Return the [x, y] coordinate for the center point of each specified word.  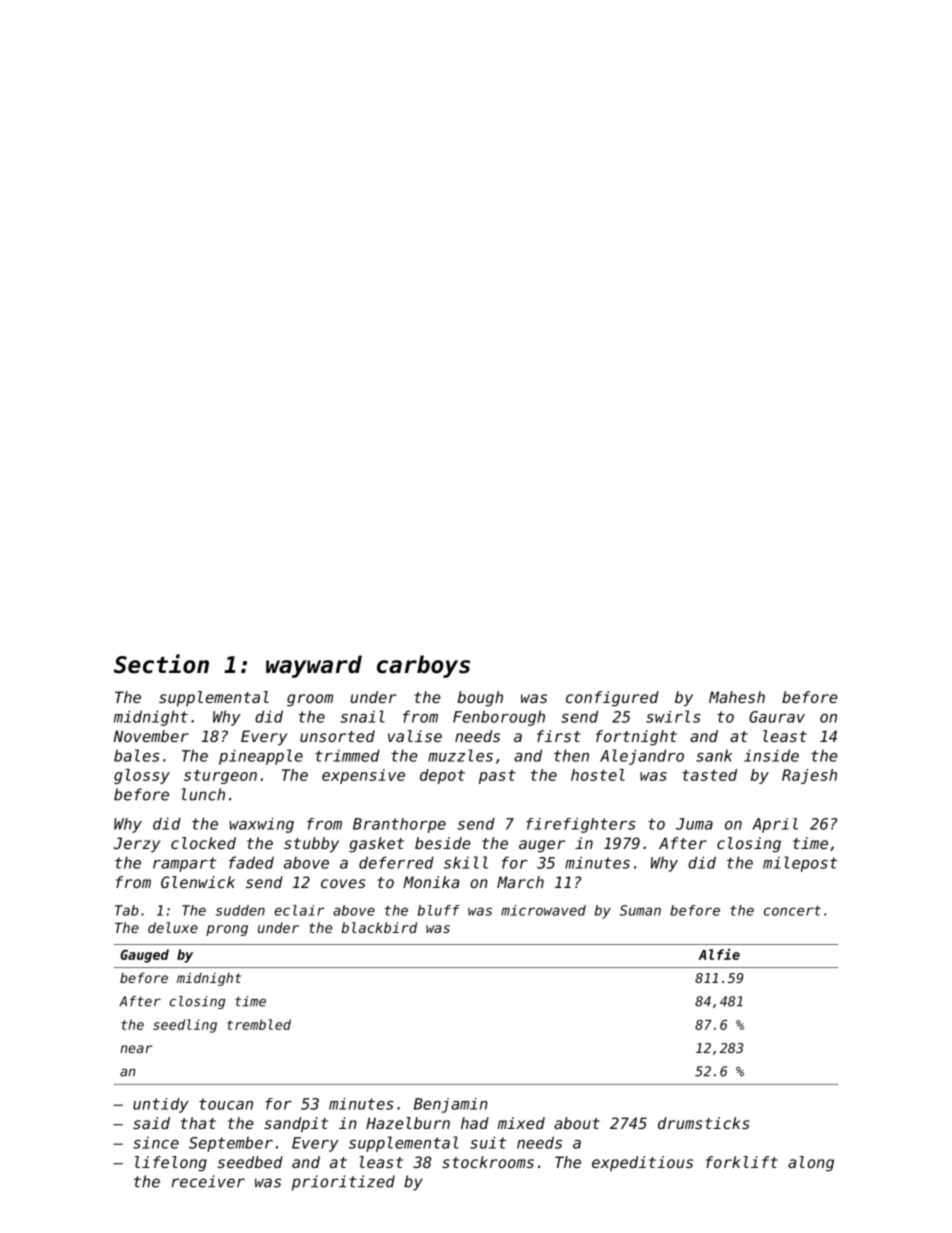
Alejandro [642, 757]
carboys [423, 666]
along [811, 1164]
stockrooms [488, 1162]
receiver [208, 1181]
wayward [314, 666]
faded [251, 862]
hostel [598, 775]
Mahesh [737, 697]
